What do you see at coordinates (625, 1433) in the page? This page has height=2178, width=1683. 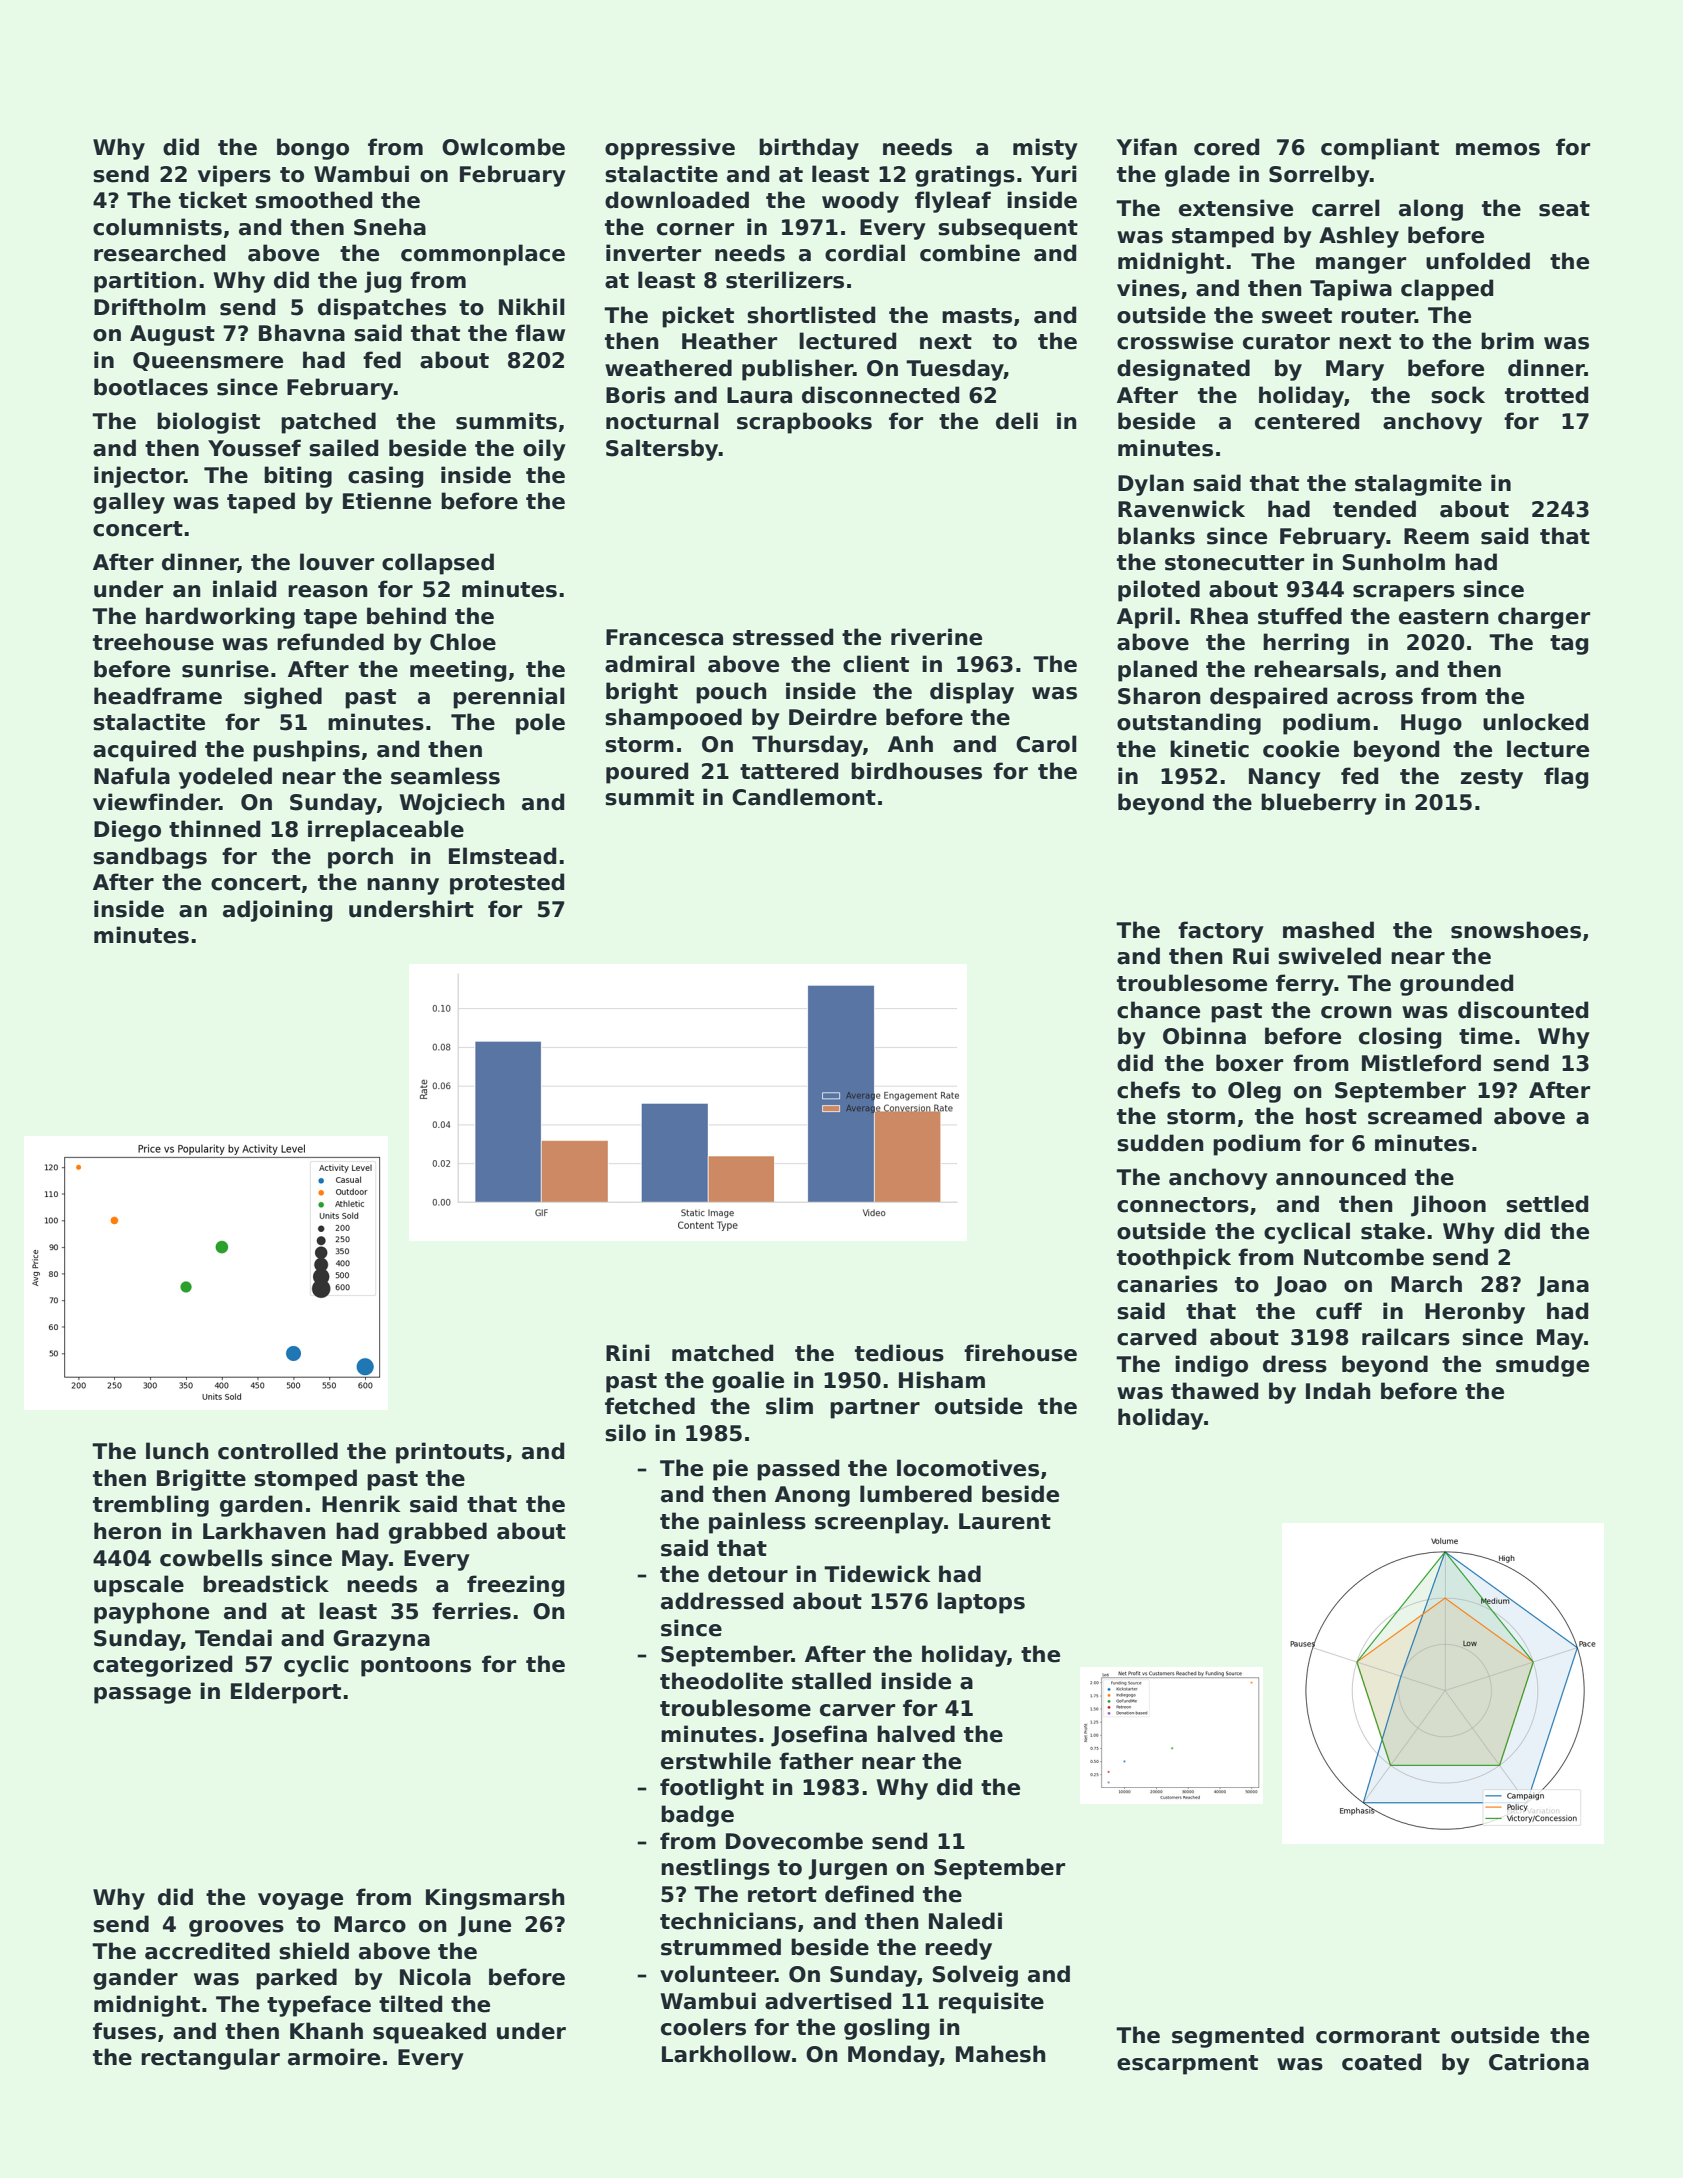 I see `silo` at bounding box center [625, 1433].
